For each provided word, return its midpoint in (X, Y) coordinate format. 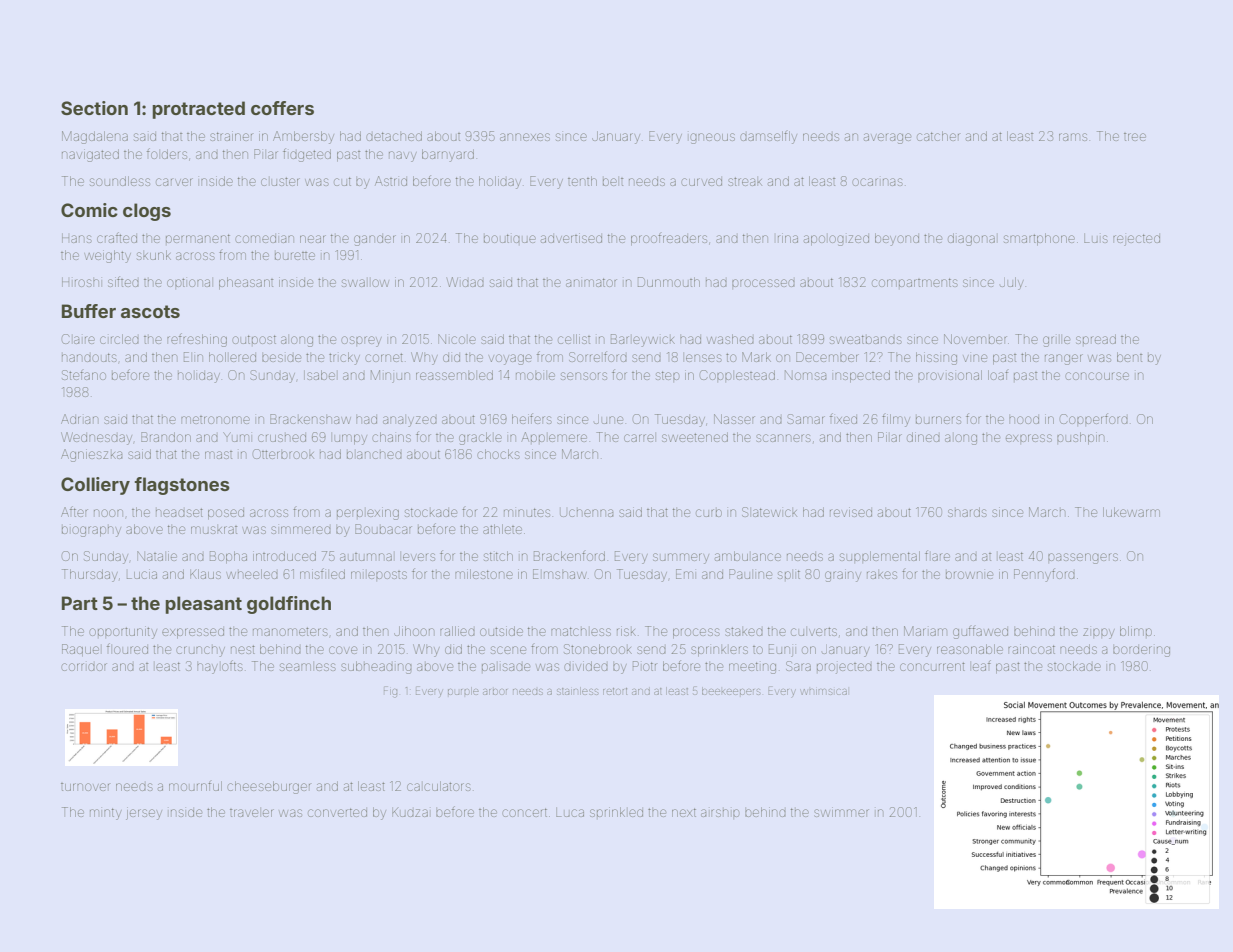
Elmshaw (560, 574)
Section (94, 108)
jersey (144, 813)
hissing (936, 358)
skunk (154, 255)
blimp (1136, 631)
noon (108, 513)
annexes (525, 137)
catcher (938, 136)
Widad (465, 282)
